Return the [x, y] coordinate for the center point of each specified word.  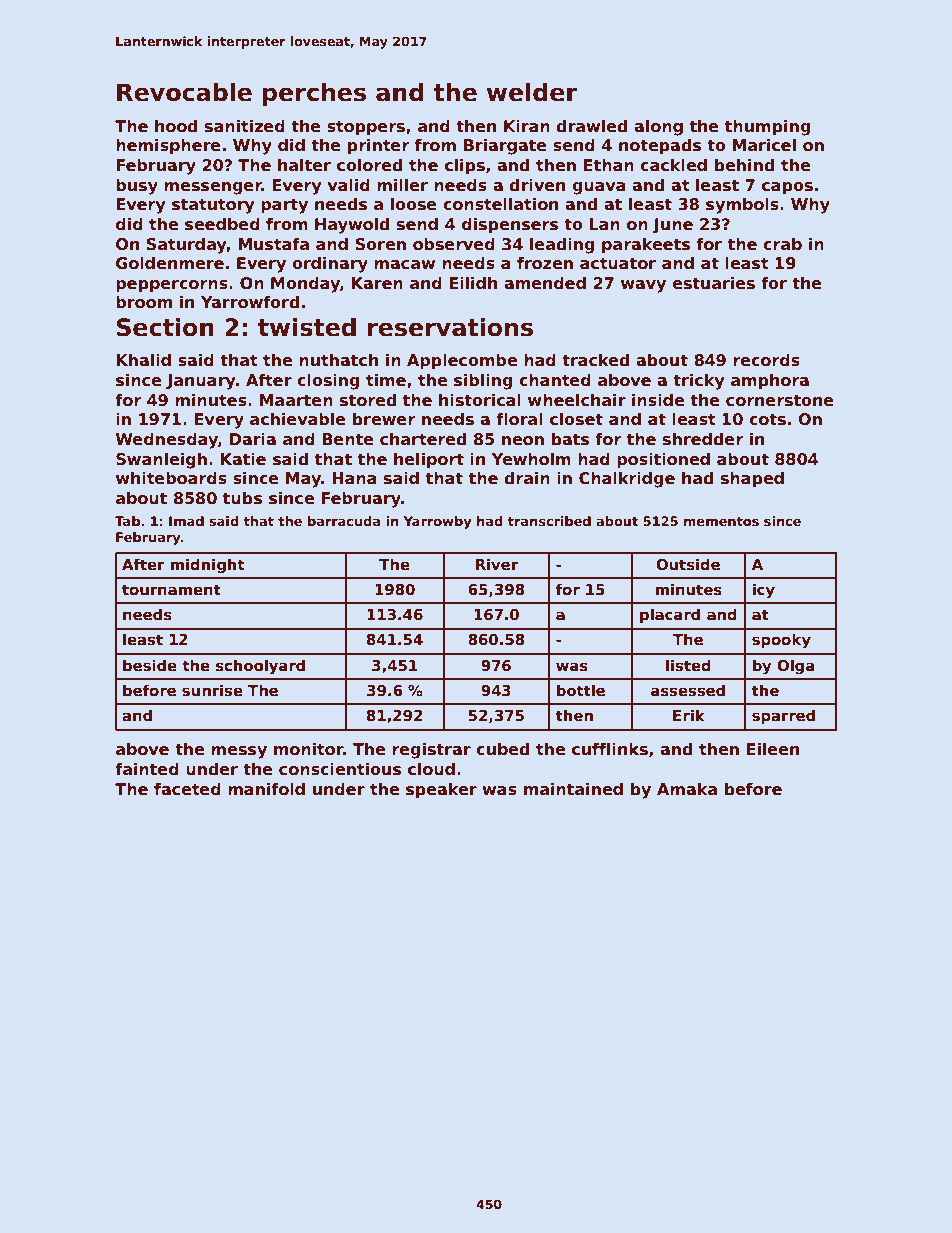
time [386, 380]
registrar [431, 750]
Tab [127, 521]
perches [314, 94]
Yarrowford [250, 302]
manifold [266, 789]
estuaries [713, 283]
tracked [595, 360]
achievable [298, 419]
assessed [688, 690]
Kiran [527, 126]
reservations [450, 327]
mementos [721, 521]
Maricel [764, 145]
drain [527, 477]
